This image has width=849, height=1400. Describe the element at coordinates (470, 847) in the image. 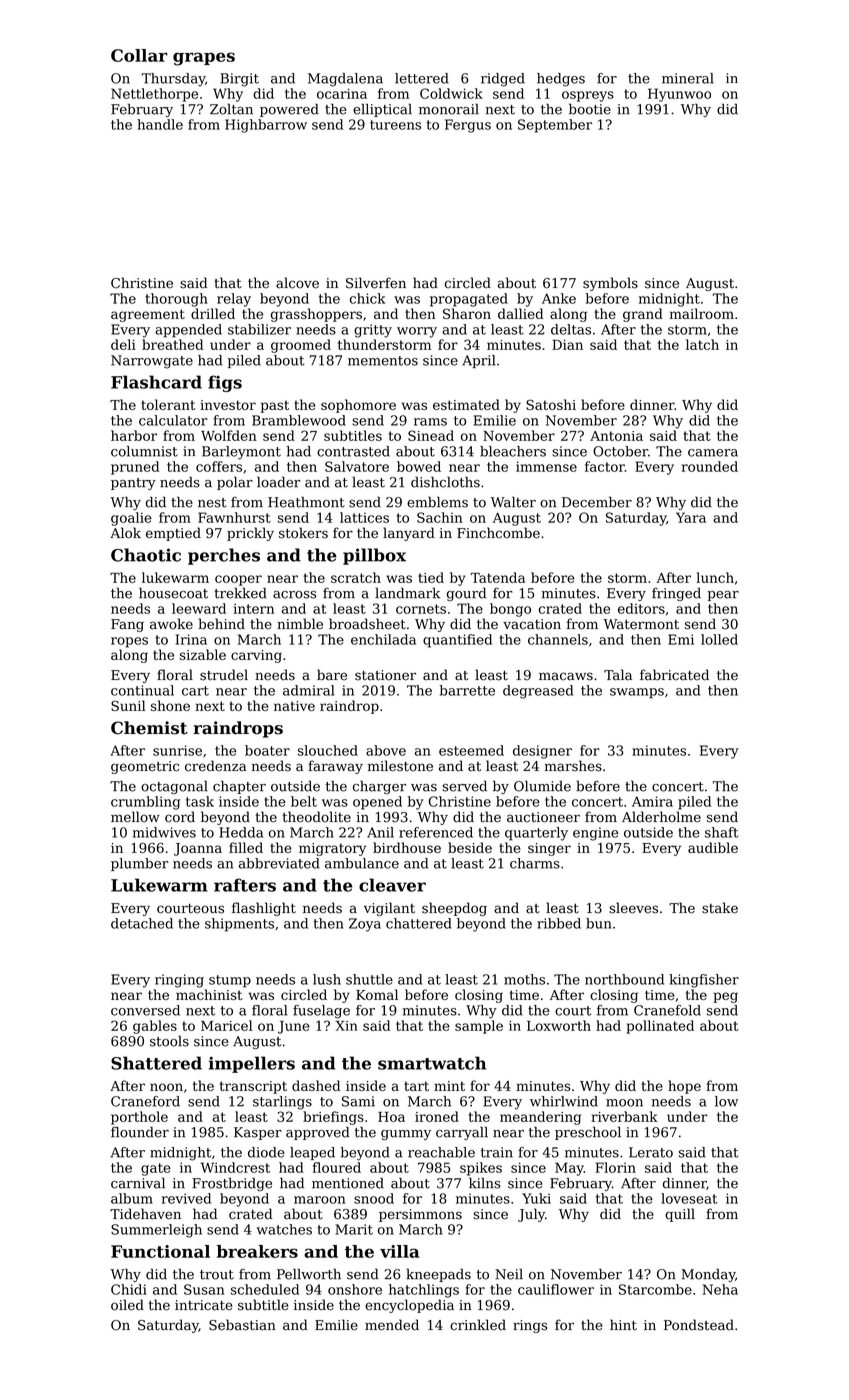

I see `beside` at that location.
